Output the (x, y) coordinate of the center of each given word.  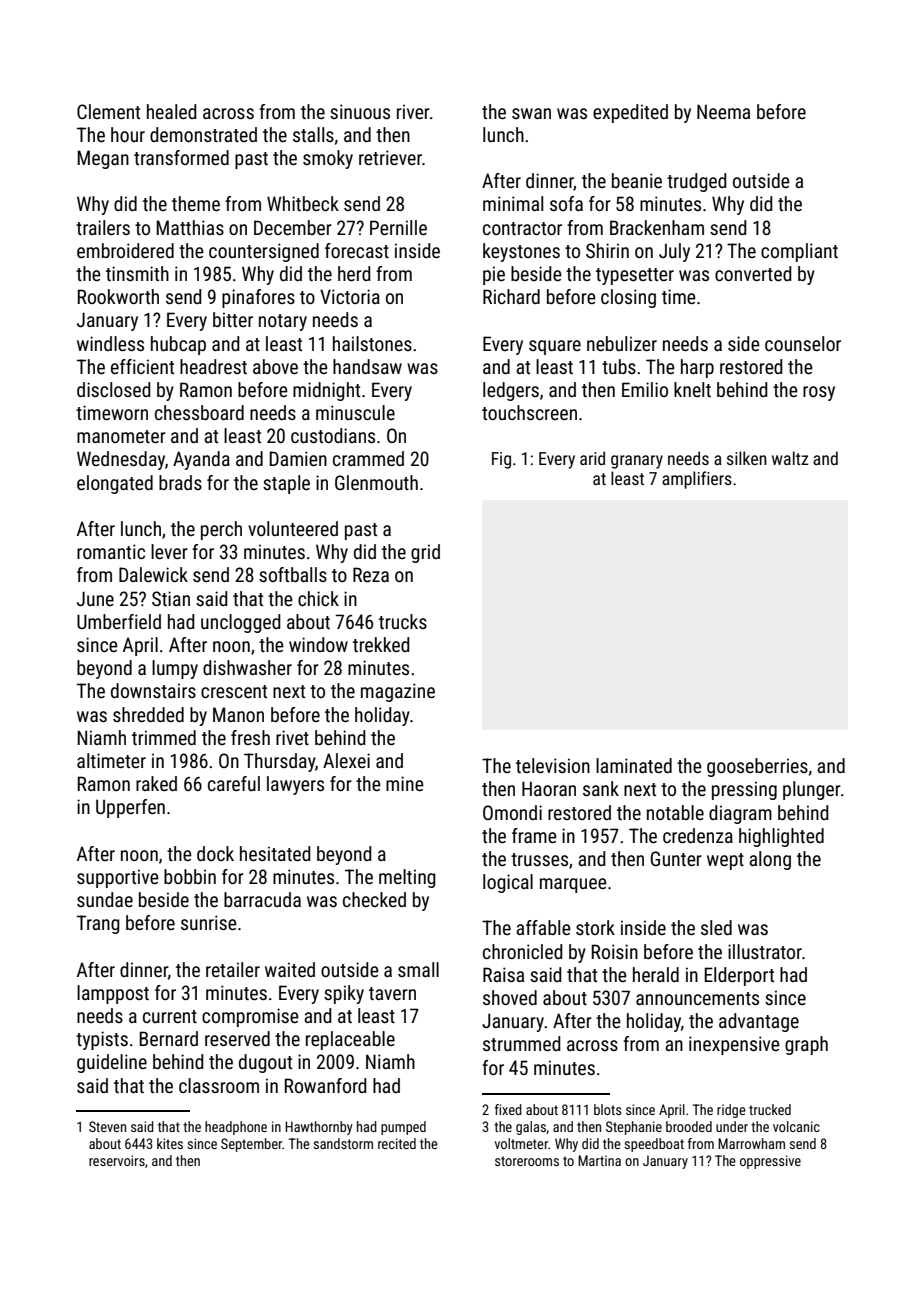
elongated (115, 484)
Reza (371, 574)
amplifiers (697, 480)
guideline (112, 1063)
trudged (697, 182)
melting (407, 878)
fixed (508, 1109)
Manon (238, 714)
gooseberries (757, 767)
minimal (513, 203)
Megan (103, 159)
